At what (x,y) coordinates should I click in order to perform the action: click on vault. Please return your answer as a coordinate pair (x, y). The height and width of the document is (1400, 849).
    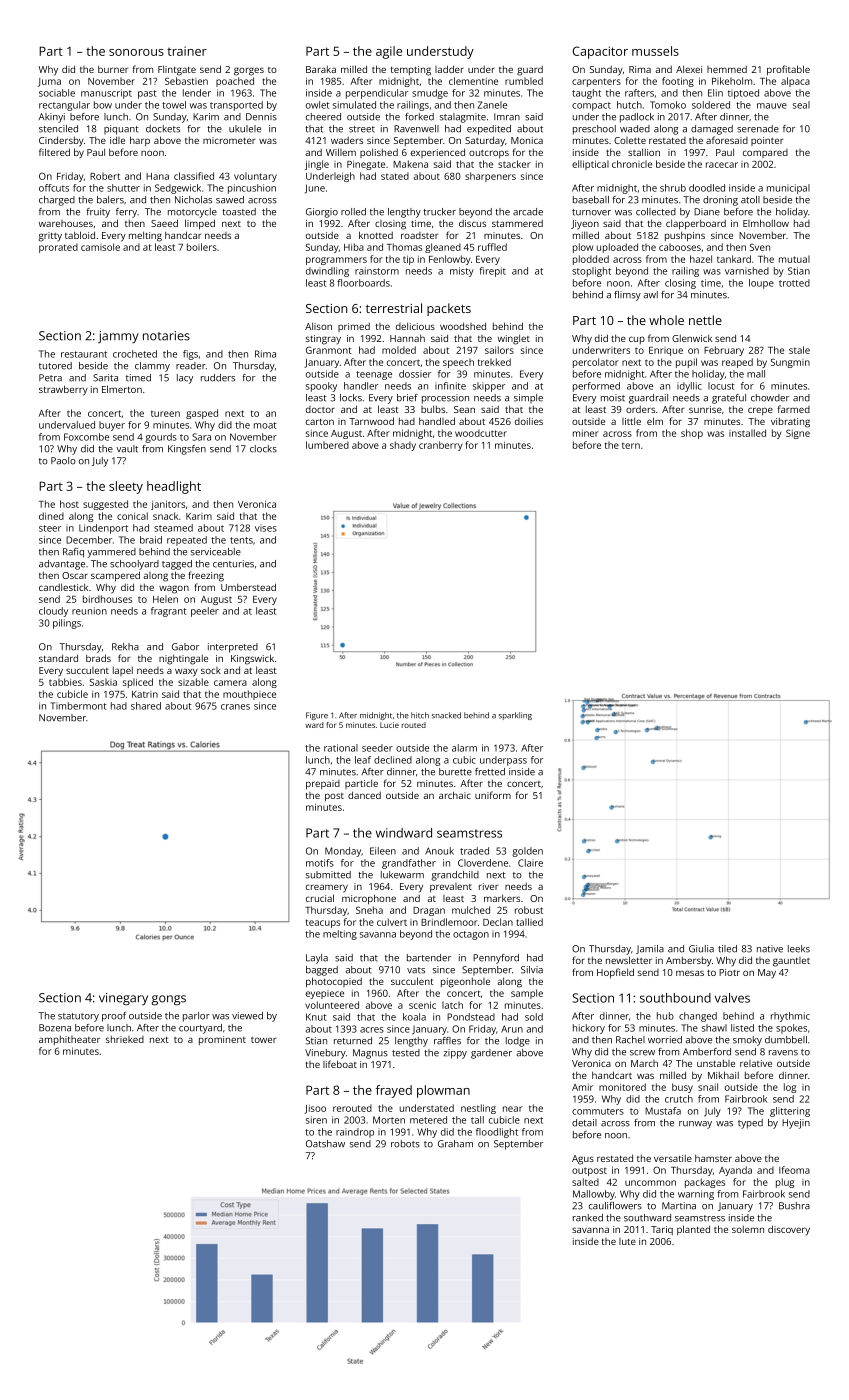
    Looking at the image, I should click on (127, 449).
